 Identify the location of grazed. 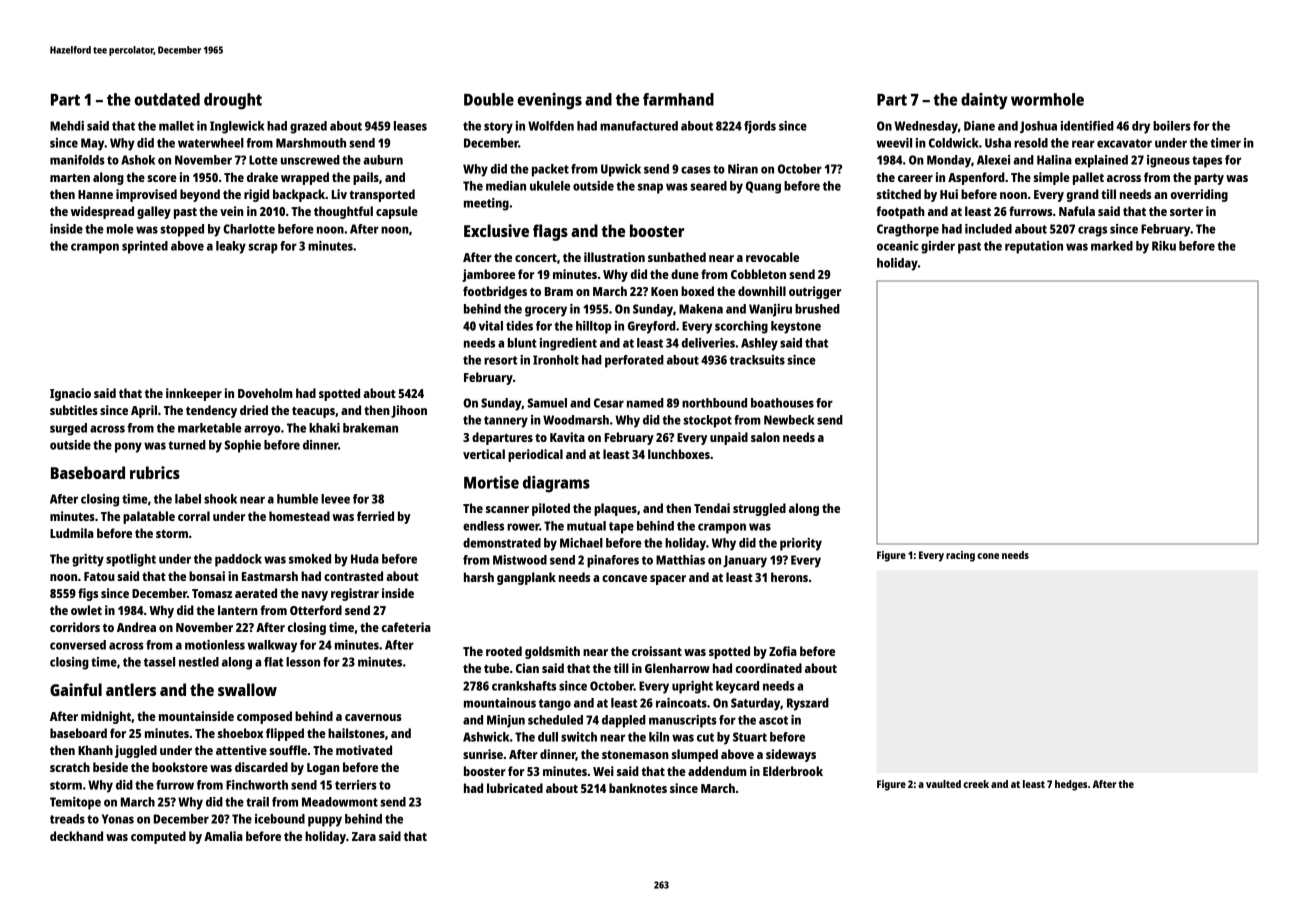
(308, 127).
